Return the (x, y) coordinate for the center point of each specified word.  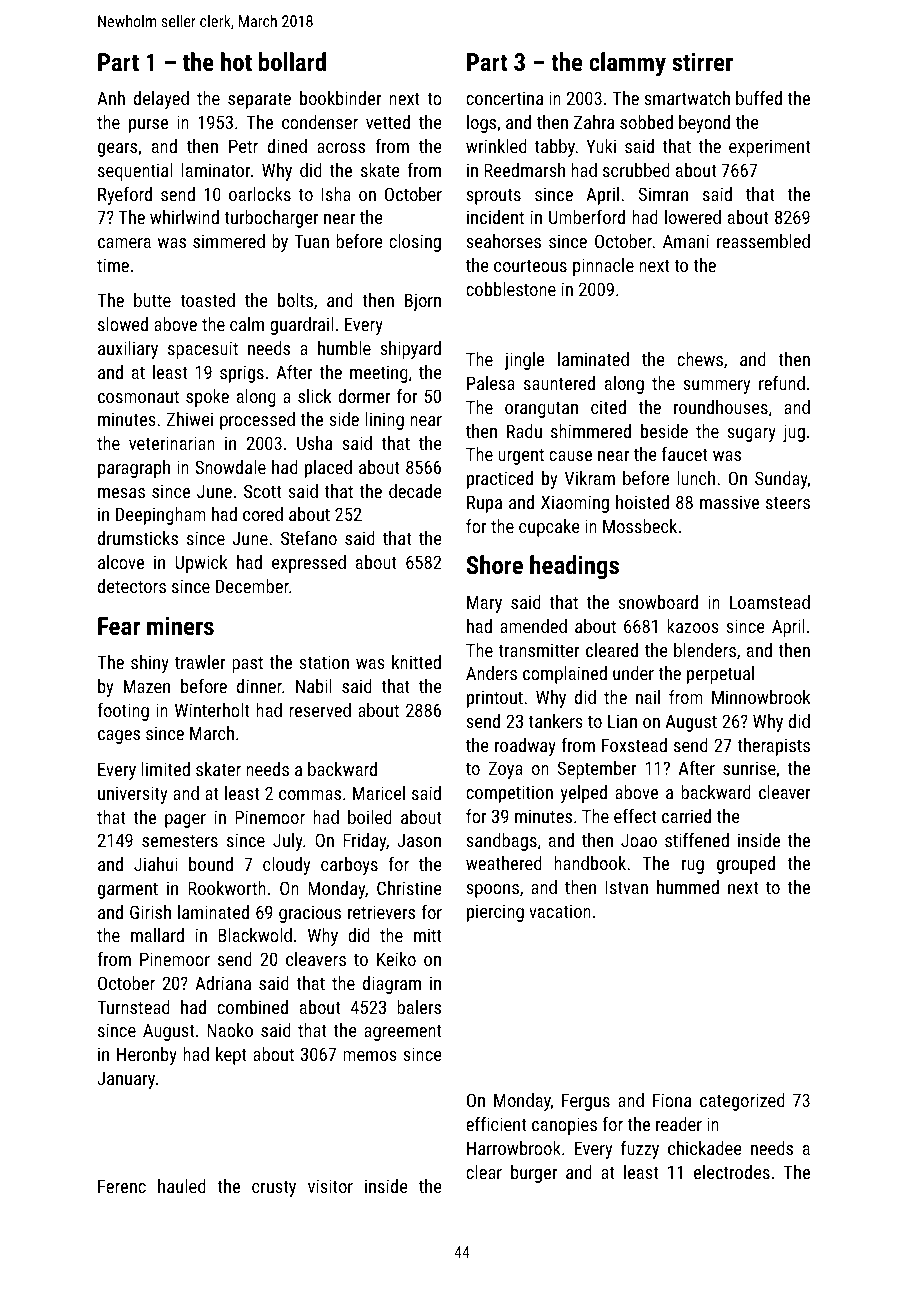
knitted (416, 662)
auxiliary (128, 350)
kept (231, 1056)
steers (788, 502)
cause (570, 456)
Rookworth (227, 888)
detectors (132, 586)
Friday (364, 842)
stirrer (702, 61)
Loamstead (770, 602)
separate (259, 100)
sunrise (749, 768)
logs (481, 124)
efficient (496, 1124)
